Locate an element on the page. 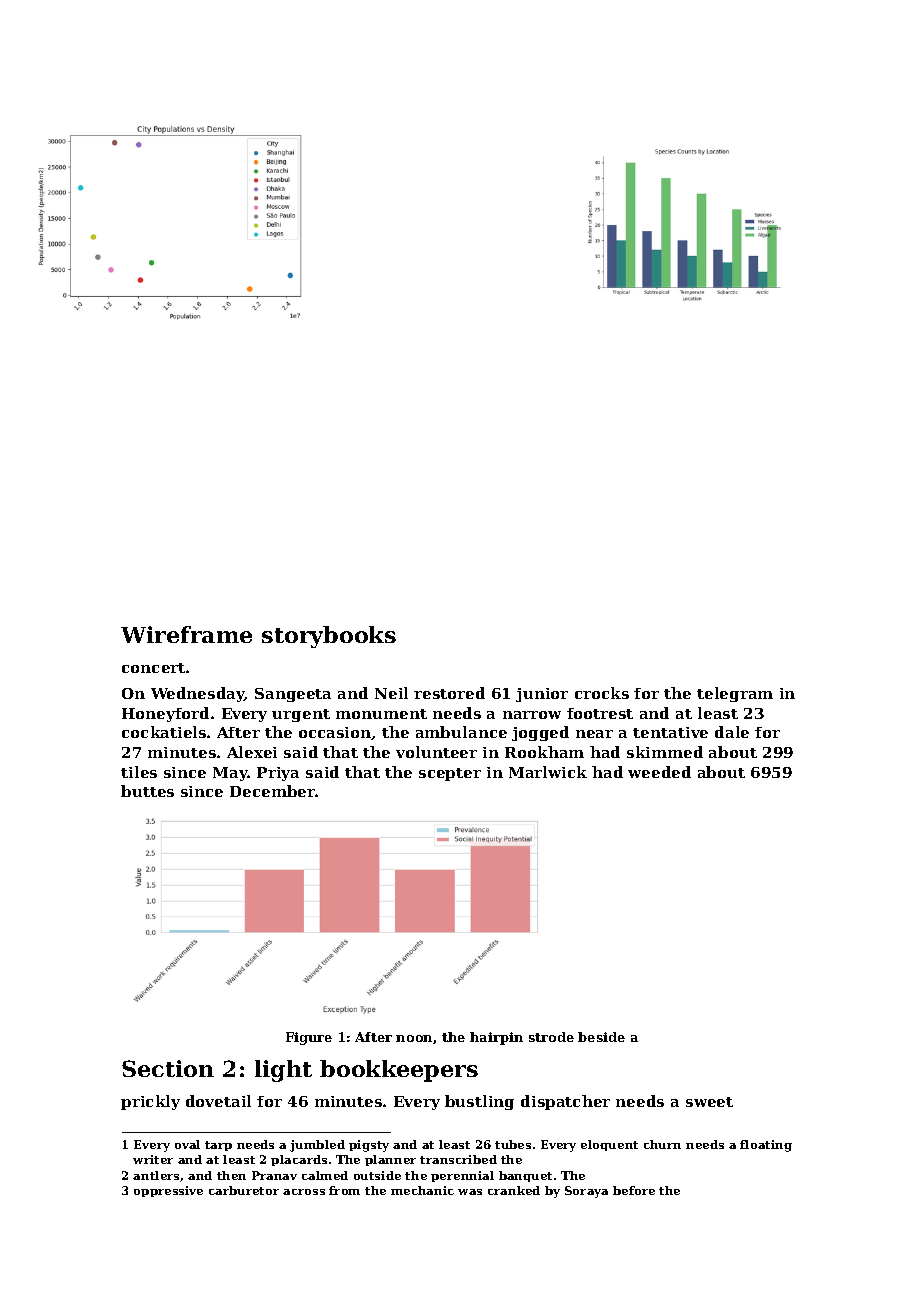 The height and width of the page is (1308, 924). weeded is located at coordinates (659, 772).
